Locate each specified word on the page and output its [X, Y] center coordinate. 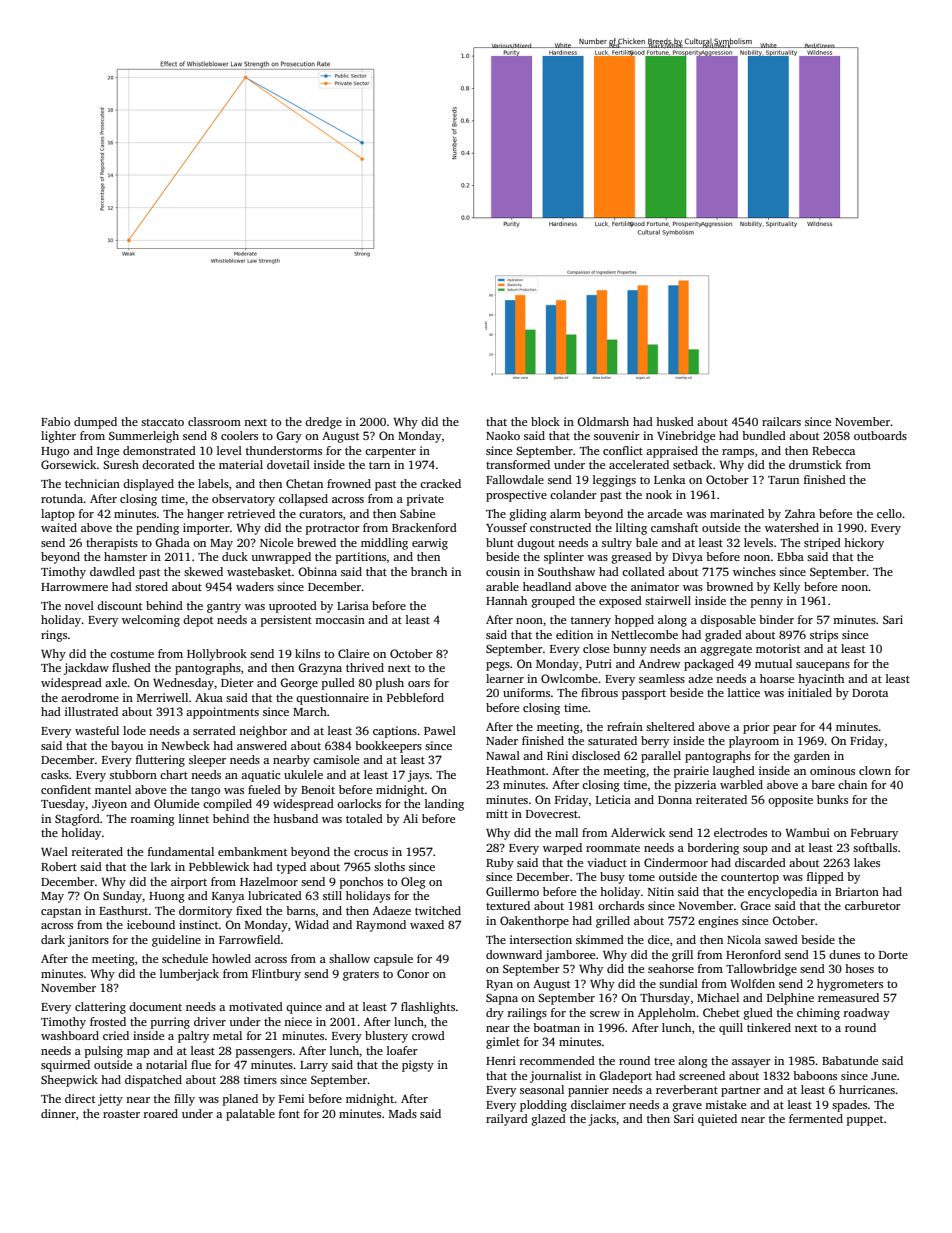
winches [754, 571]
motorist [778, 648]
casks [55, 774]
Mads [403, 1113]
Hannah [506, 600]
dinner [58, 1113]
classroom [214, 421]
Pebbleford [415, 697]
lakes [867, 862]
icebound [151, 924]
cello [889, 513]
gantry [224, 608]
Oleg [413, 883]
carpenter [390, 453]
